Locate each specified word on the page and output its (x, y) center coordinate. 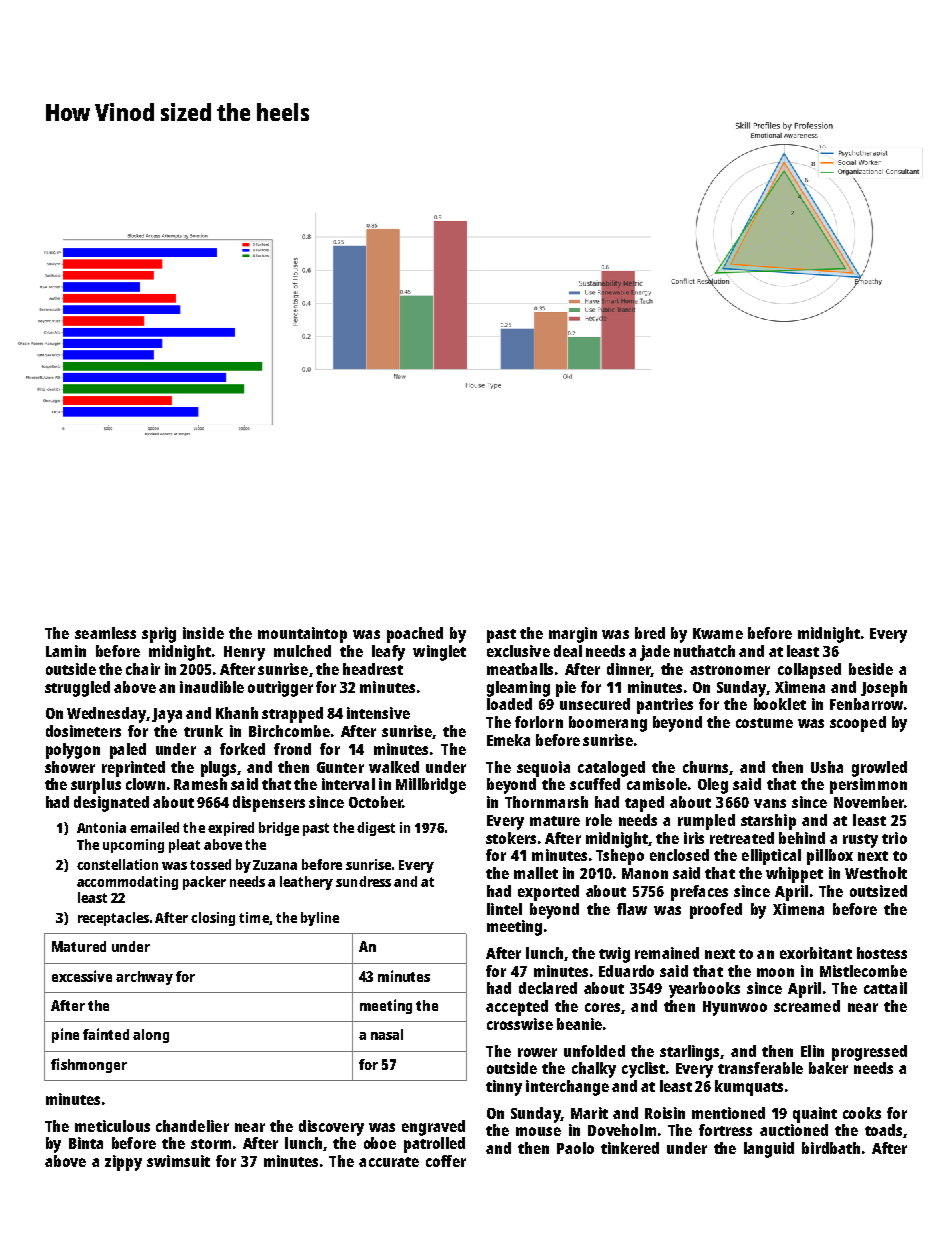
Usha (827, 767)
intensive (378, 713)
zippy (123, 1163)
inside (203, 633)
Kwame (718, 633)
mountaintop (302, 635)
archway (144, 978)
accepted (517, 1008)
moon (775, 972)
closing (213, 919)
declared (548, 988)
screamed (807, 1006)
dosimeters (83, 731)
